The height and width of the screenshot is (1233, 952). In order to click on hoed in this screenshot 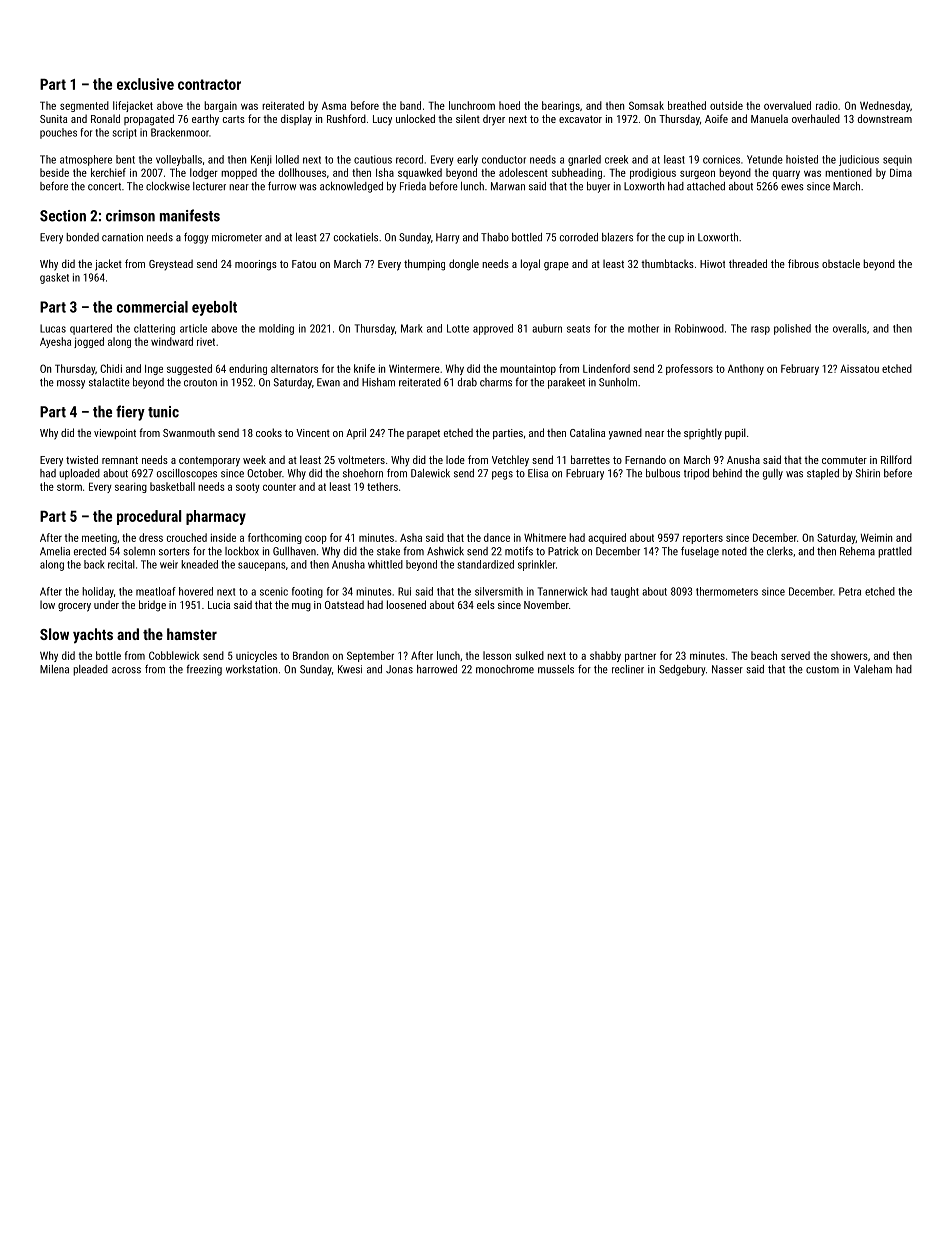, I will do `click(509, 105)`.
